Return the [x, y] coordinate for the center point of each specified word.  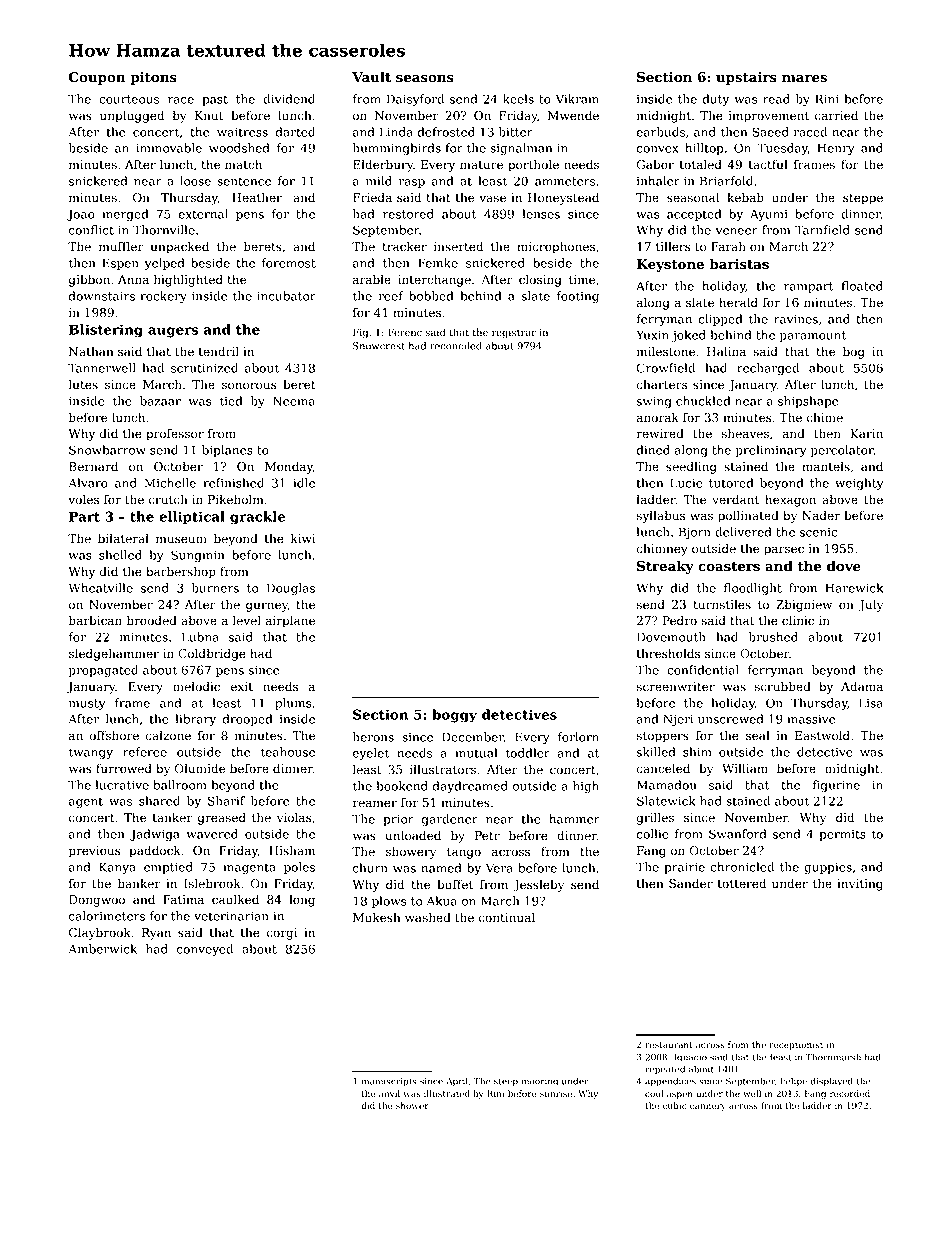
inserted [458, 246]
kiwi [303, 538]
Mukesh [376, 917]
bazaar [160, 401]
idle [304, 483]
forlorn [578, 737]
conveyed [205, 950]
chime [825, 417]
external [203, 214]
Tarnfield [822, 230]
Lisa [871, 703]
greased [222, 818]
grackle [257, 518]
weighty [859, 484]
